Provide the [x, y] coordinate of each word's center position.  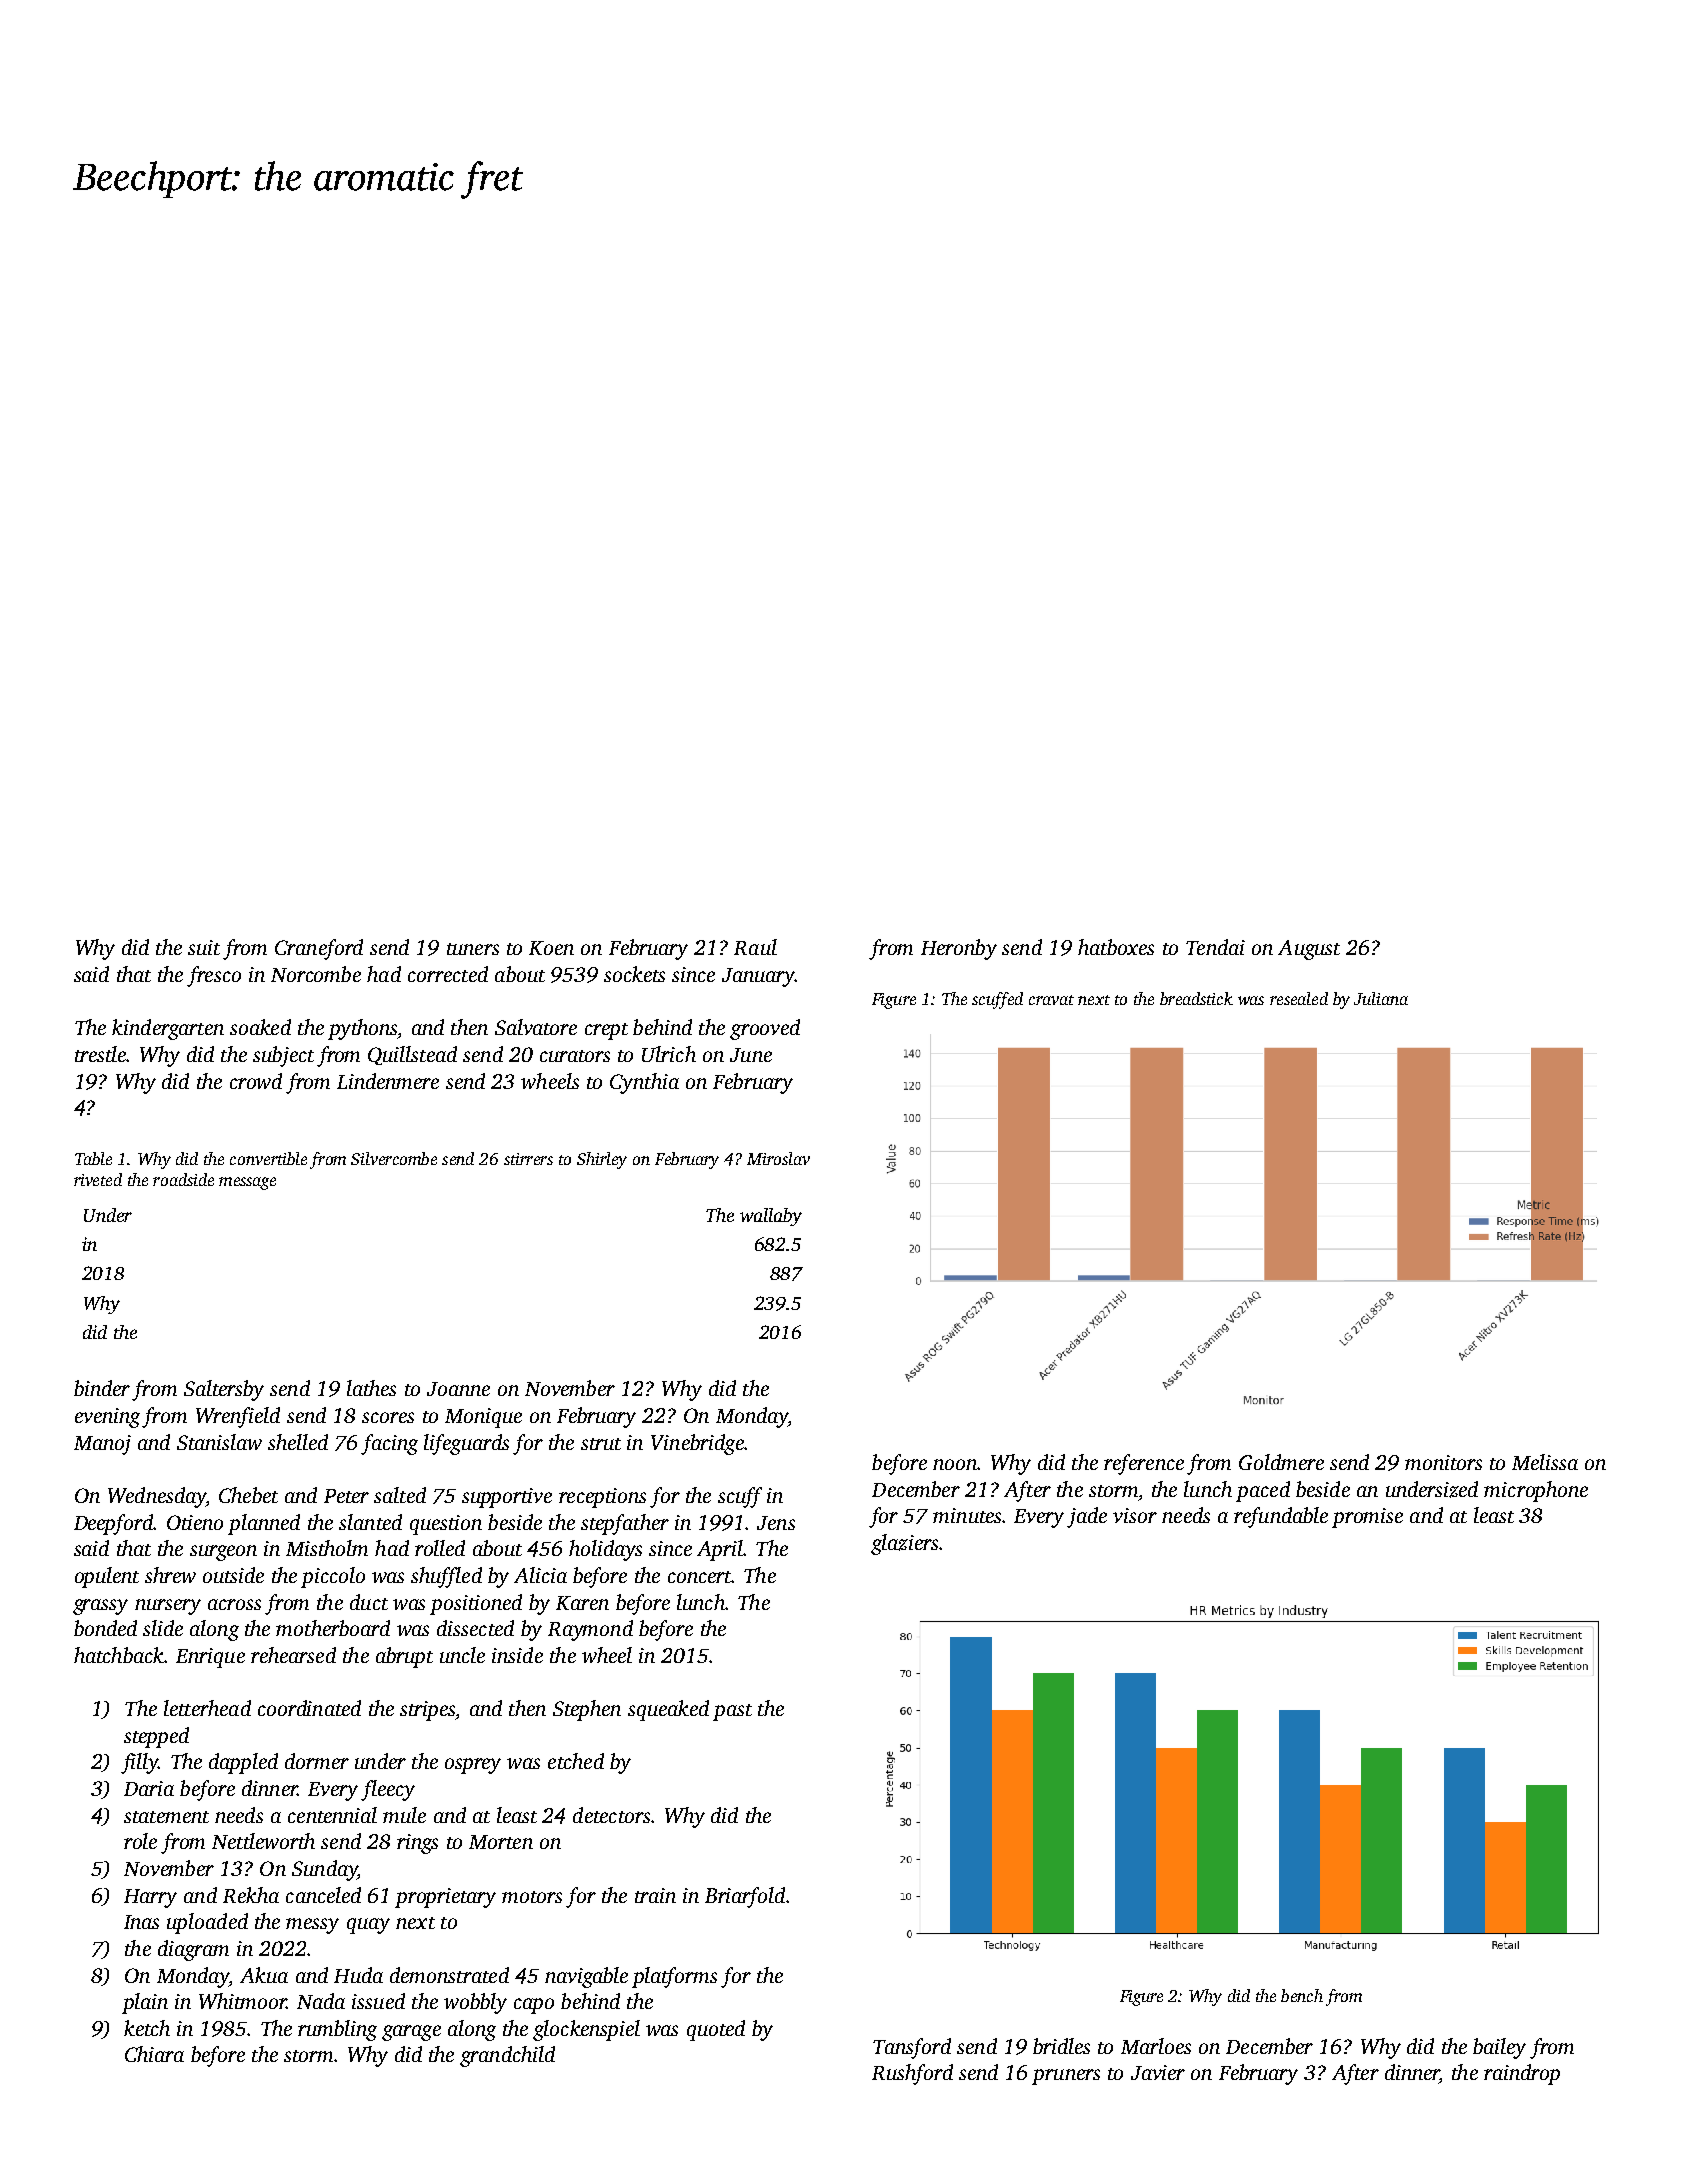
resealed [1299, 998]
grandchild [507, 2056]
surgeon [223, 1553]
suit [204, 947]
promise [1367, 1518]
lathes [371, 1388]
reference [1144, 1464]
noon [955, 1464]
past [732, 1712]
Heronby [959, 949]
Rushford [912, 2074]
